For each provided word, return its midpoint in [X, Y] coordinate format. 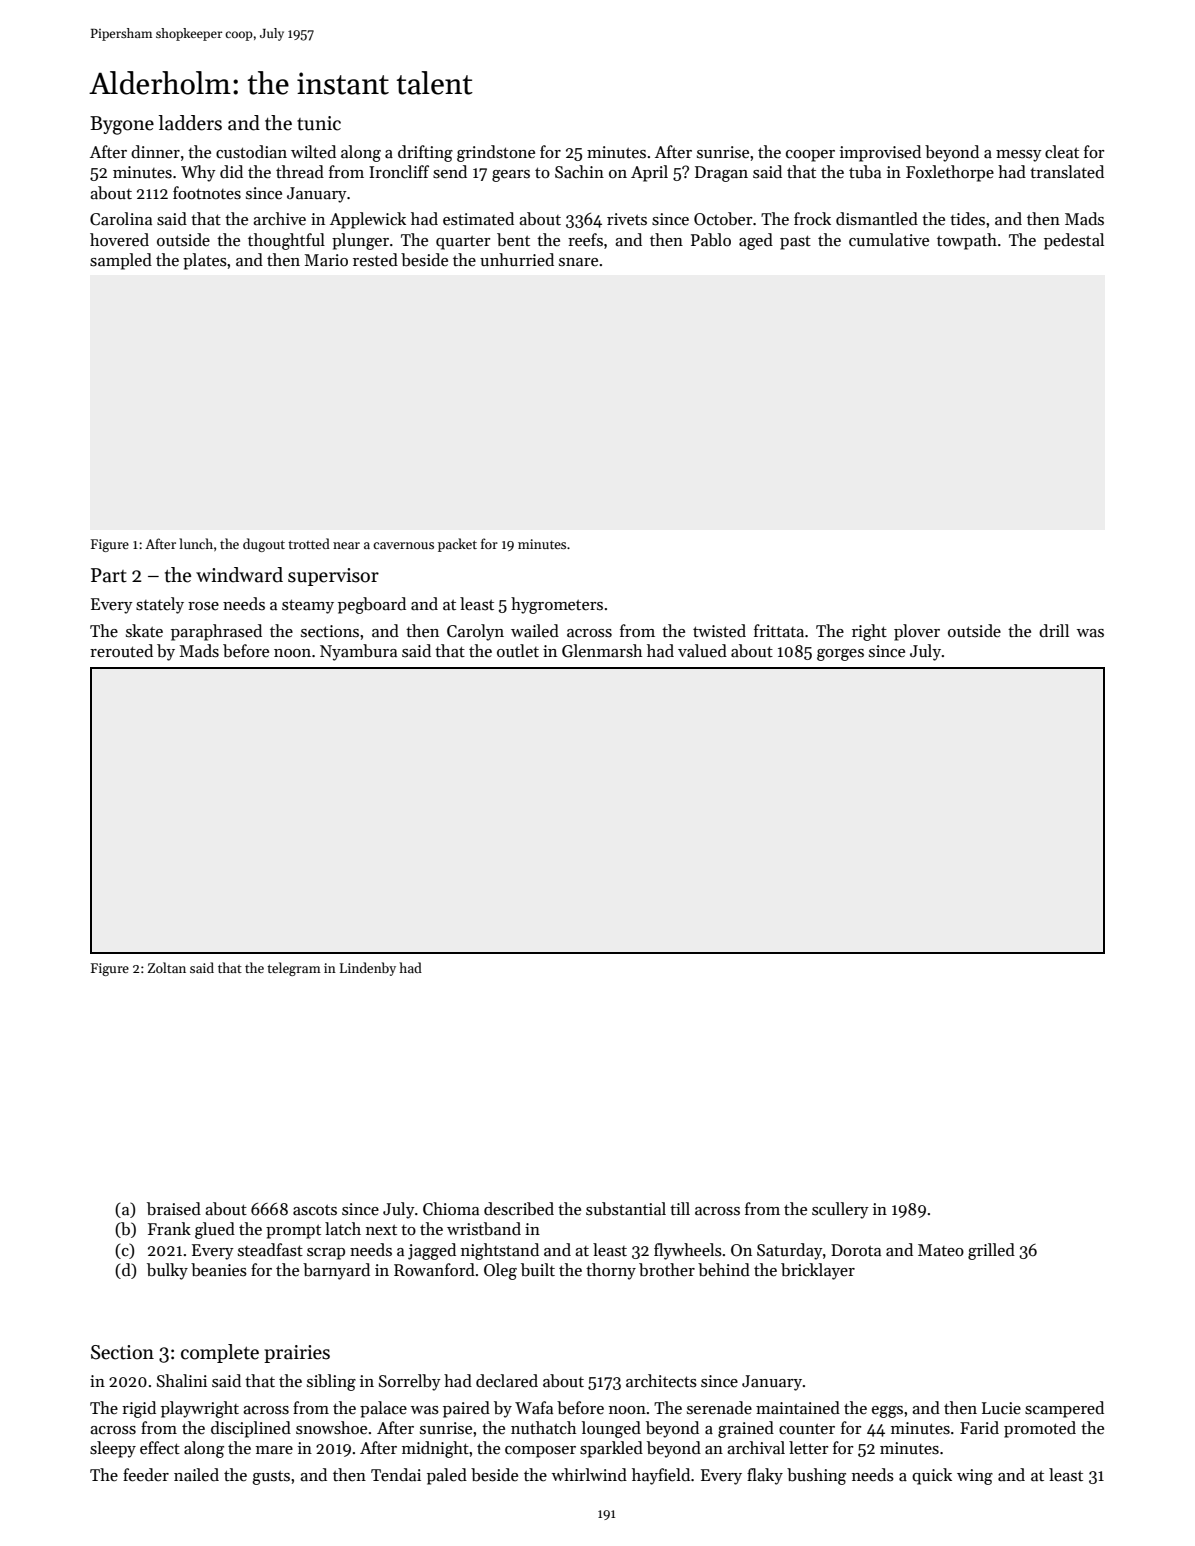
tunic [319, 123]
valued [702, 651]
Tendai [396, 1475]
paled [447, 1476]
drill [1054, 630]
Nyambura [358, 652]
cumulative [889, 240]
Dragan [721, 174]
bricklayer [818, 1271]
